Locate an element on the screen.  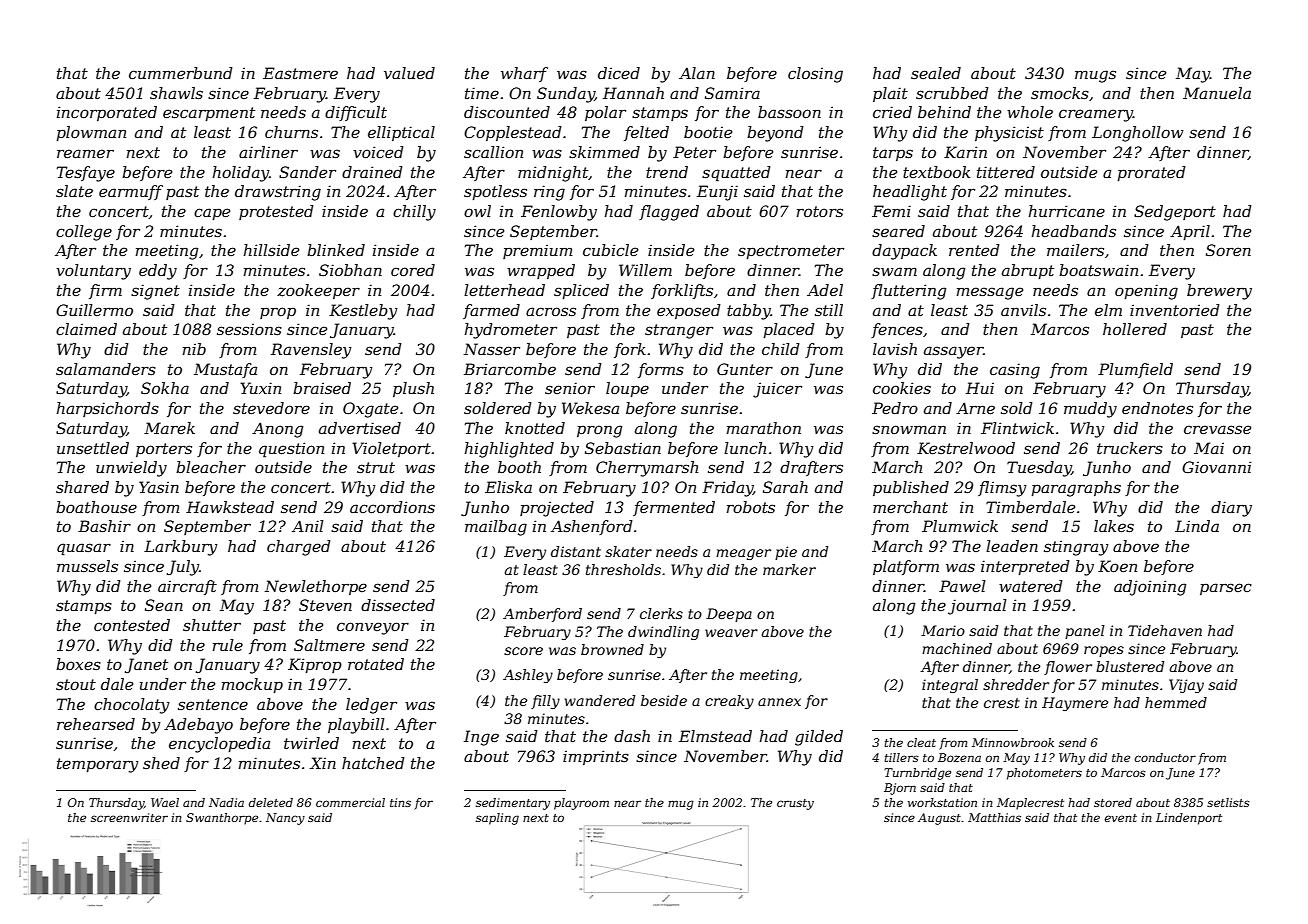
Manuela is located at coordinates (1217, 93).
